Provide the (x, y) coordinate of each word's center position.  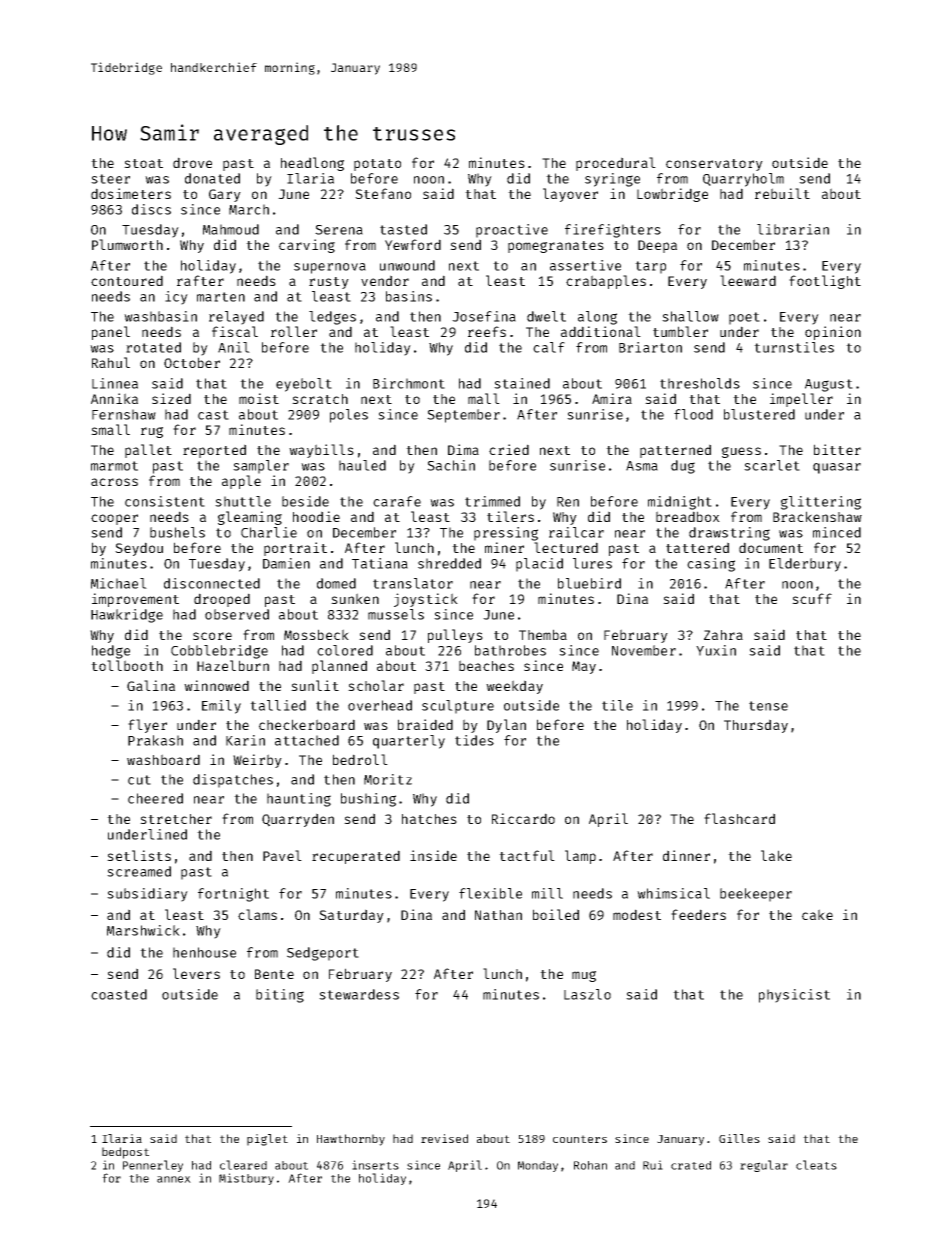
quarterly (409, 742)
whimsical (673, 893)
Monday (538, 1166)
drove (192, 162)
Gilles (739, 1138)
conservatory (714, 165)
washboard (163, 759)
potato (377, 165)
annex (174, 1179)
